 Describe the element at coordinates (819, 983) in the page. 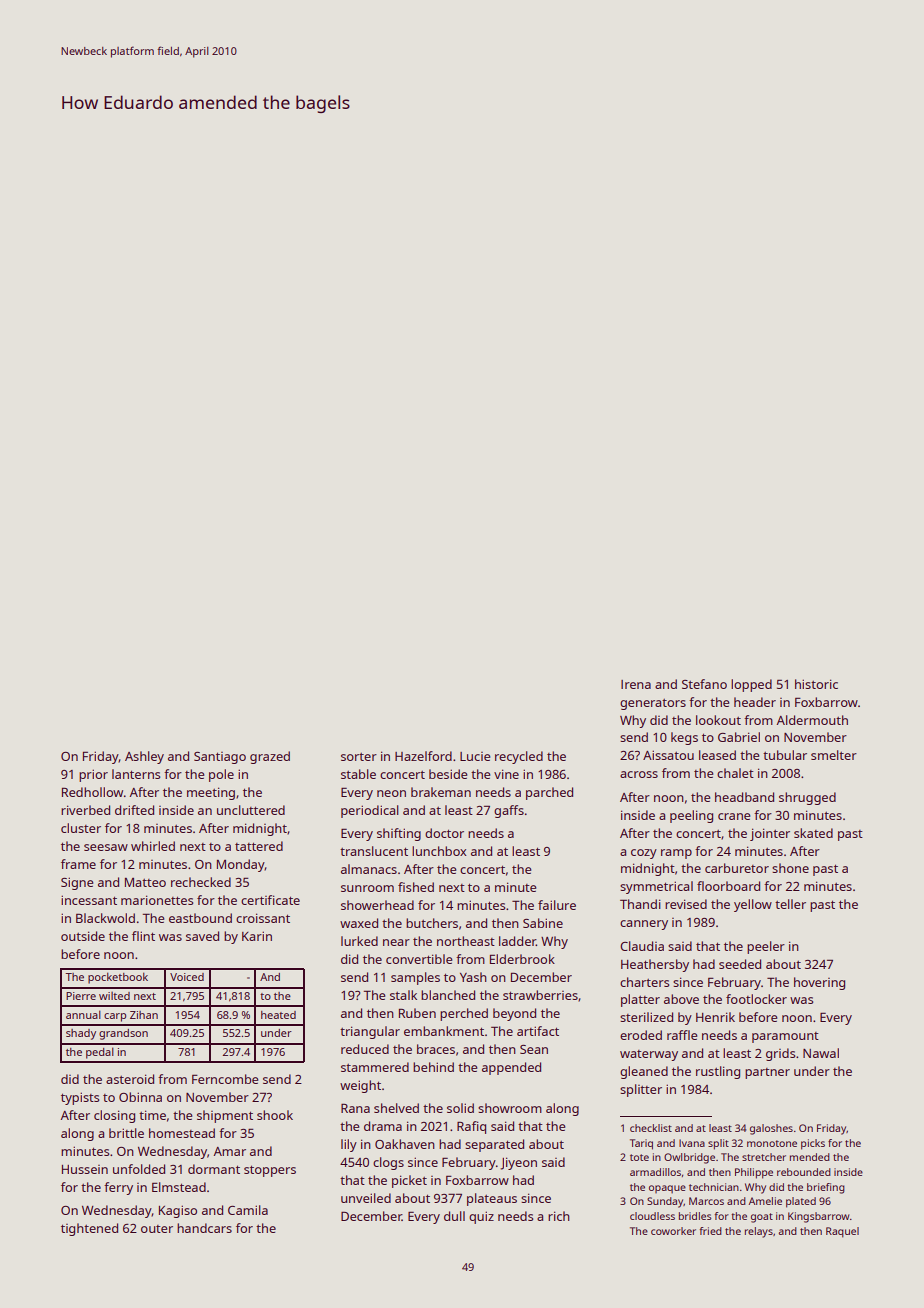

I see `hovering` at that location.
